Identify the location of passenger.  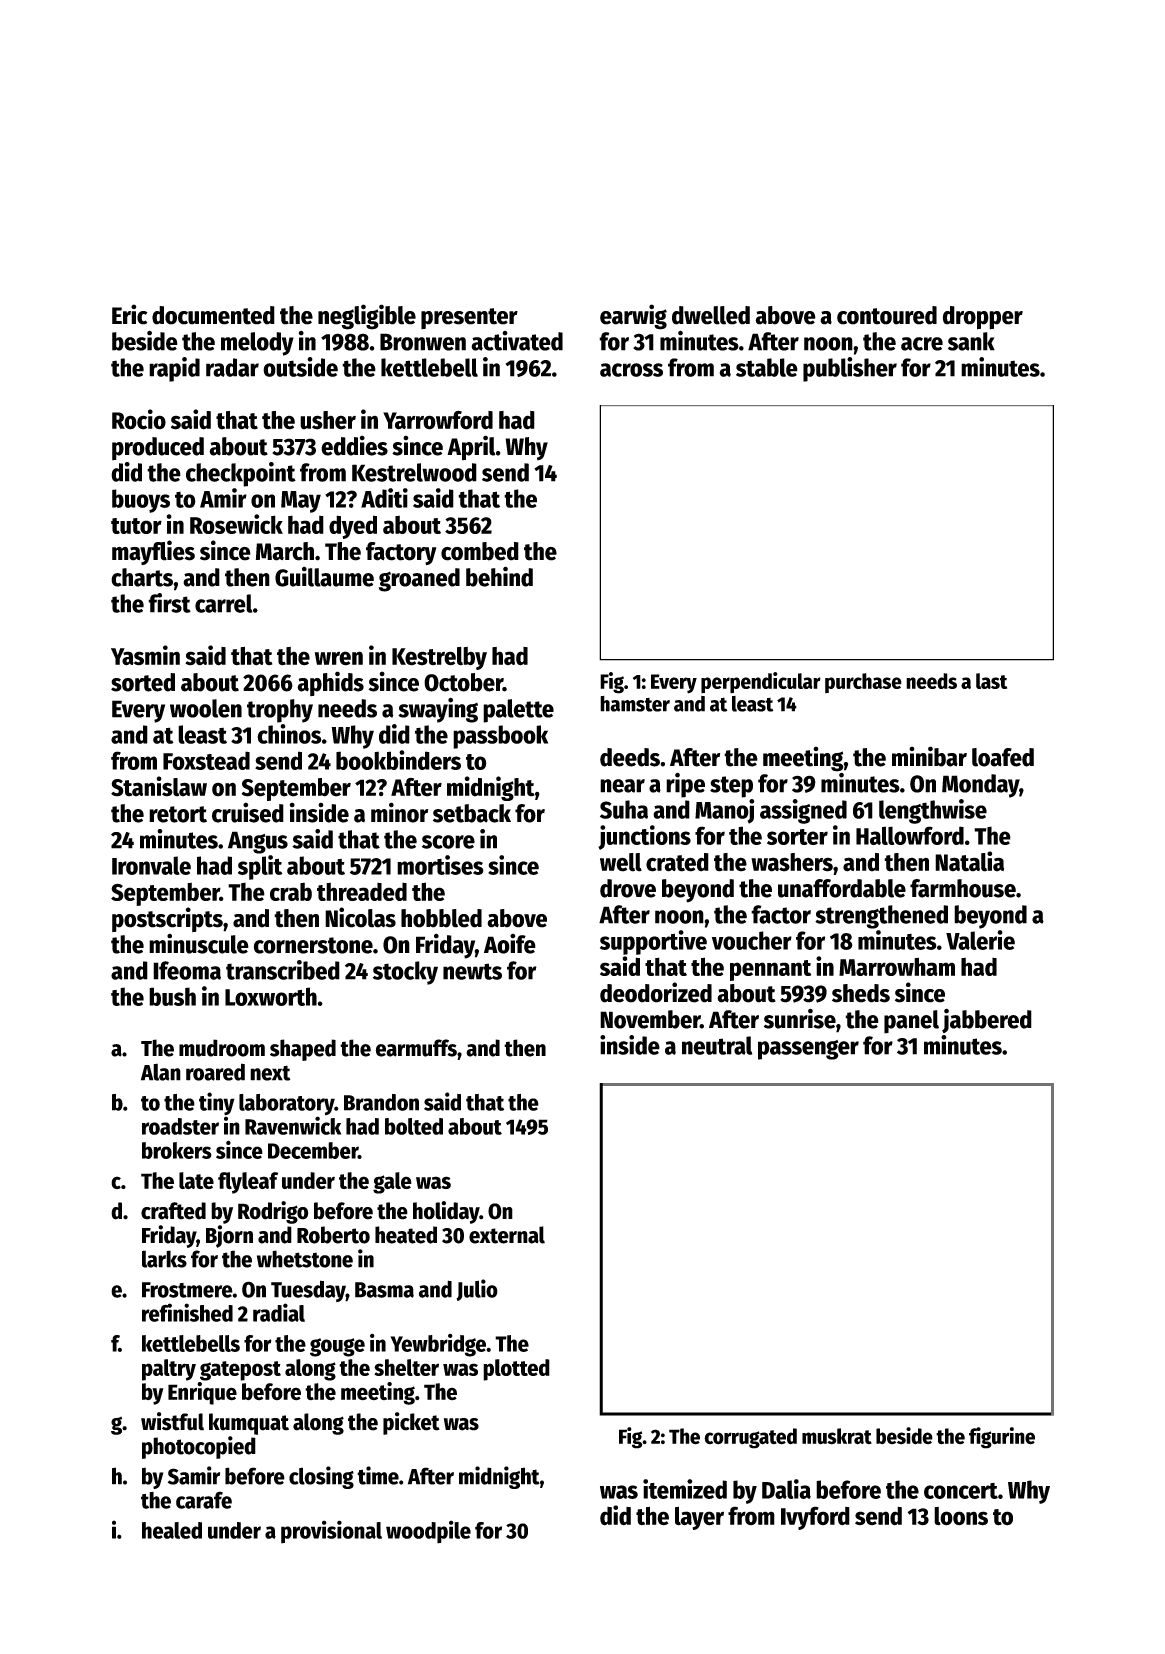
(808, 1050).
